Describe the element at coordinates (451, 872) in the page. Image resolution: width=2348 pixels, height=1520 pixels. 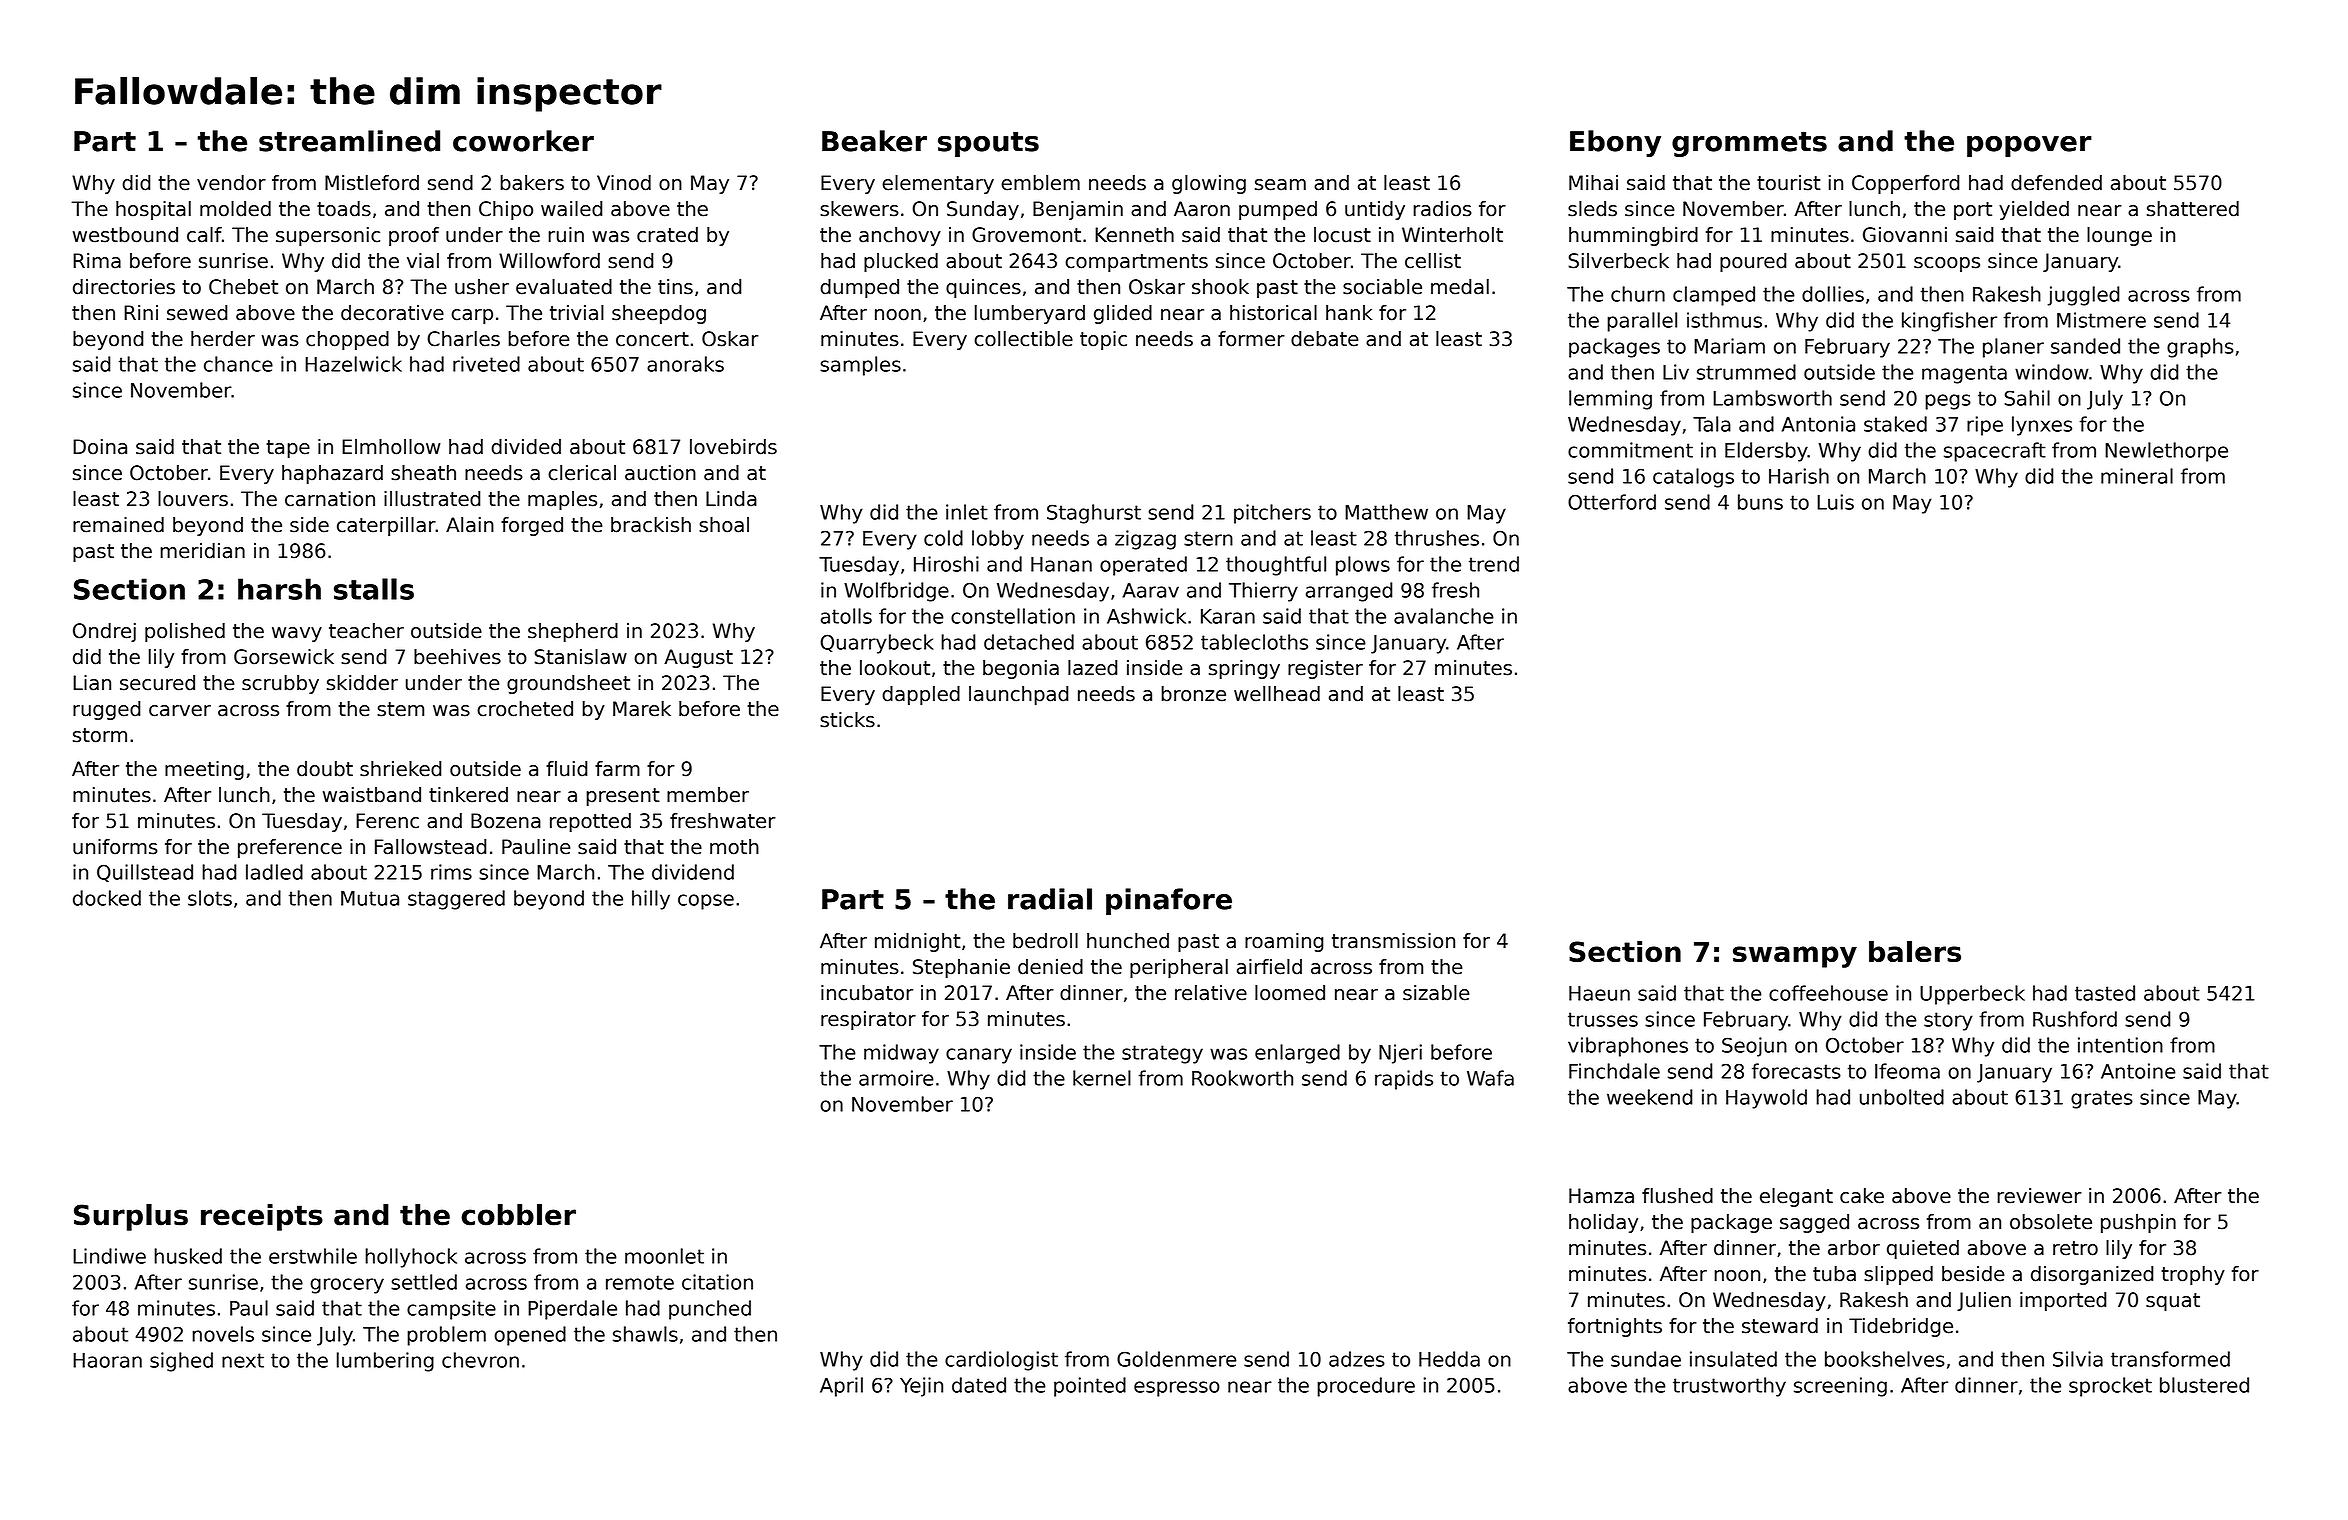
I see `rims` at that location.
